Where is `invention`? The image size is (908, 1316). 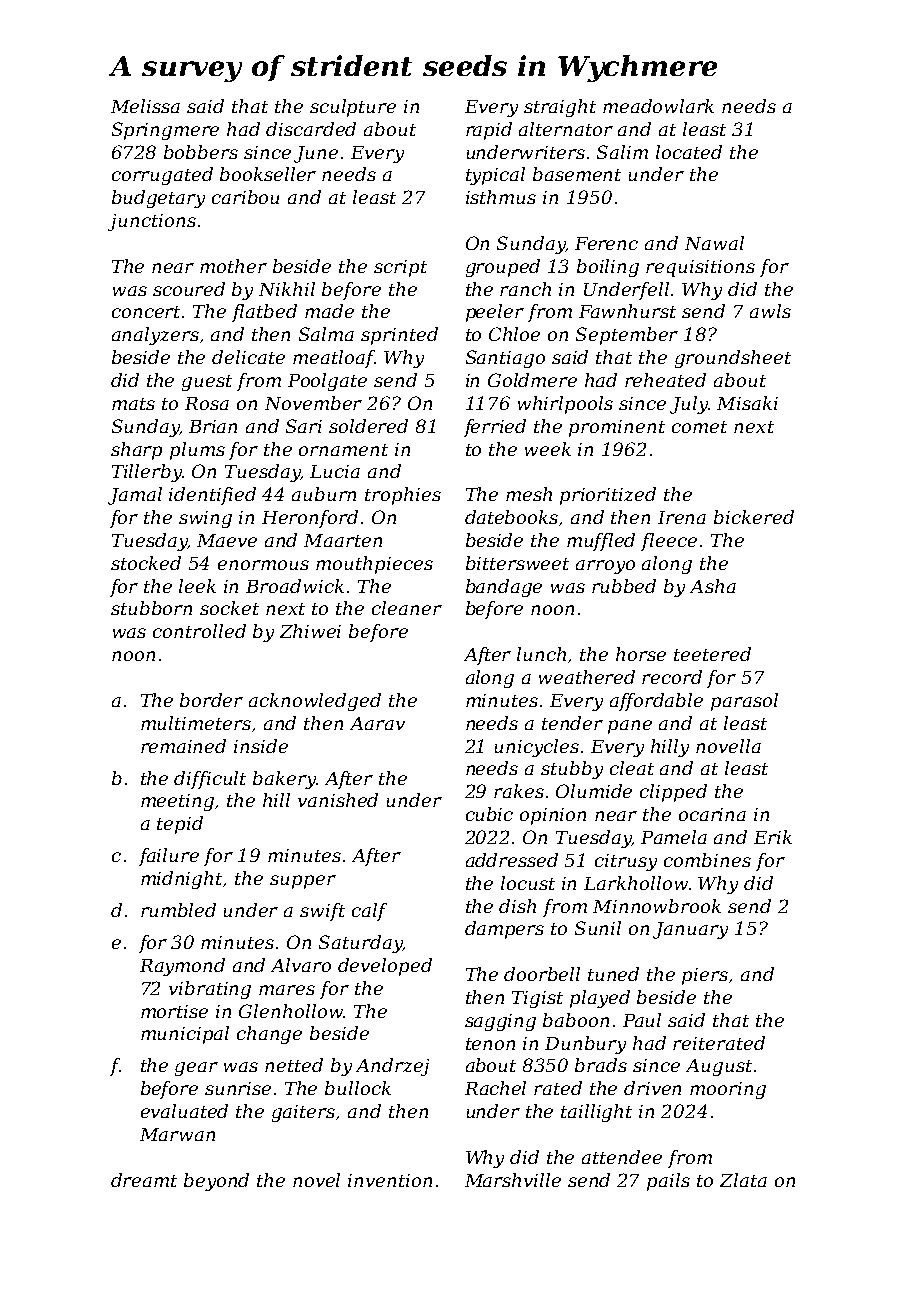
invention is located at coordinates (390, 1180).
